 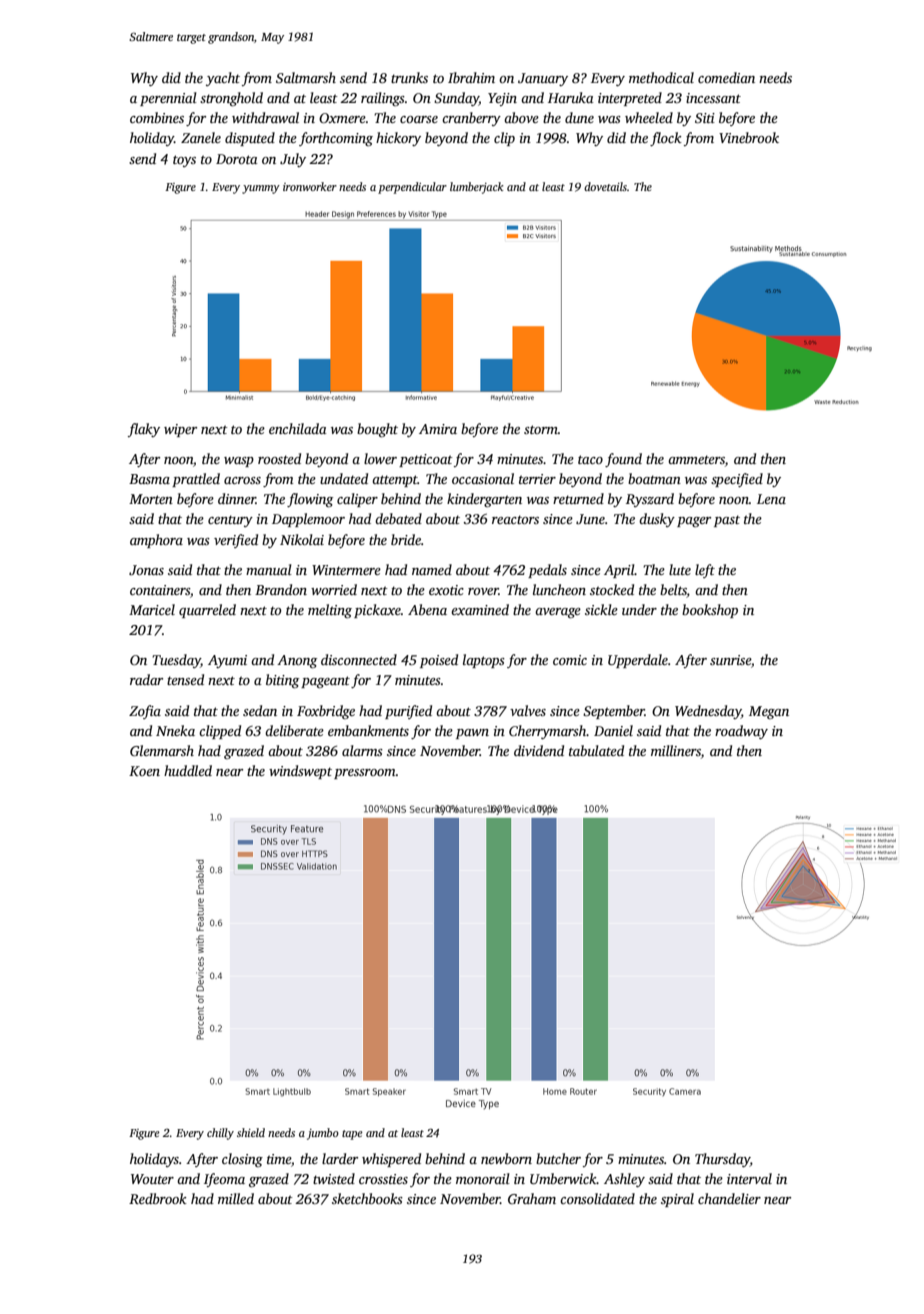 What do you see at coordinates (298, 428) in the page?
I see `enchilada` at bounding box center [298, 428].
